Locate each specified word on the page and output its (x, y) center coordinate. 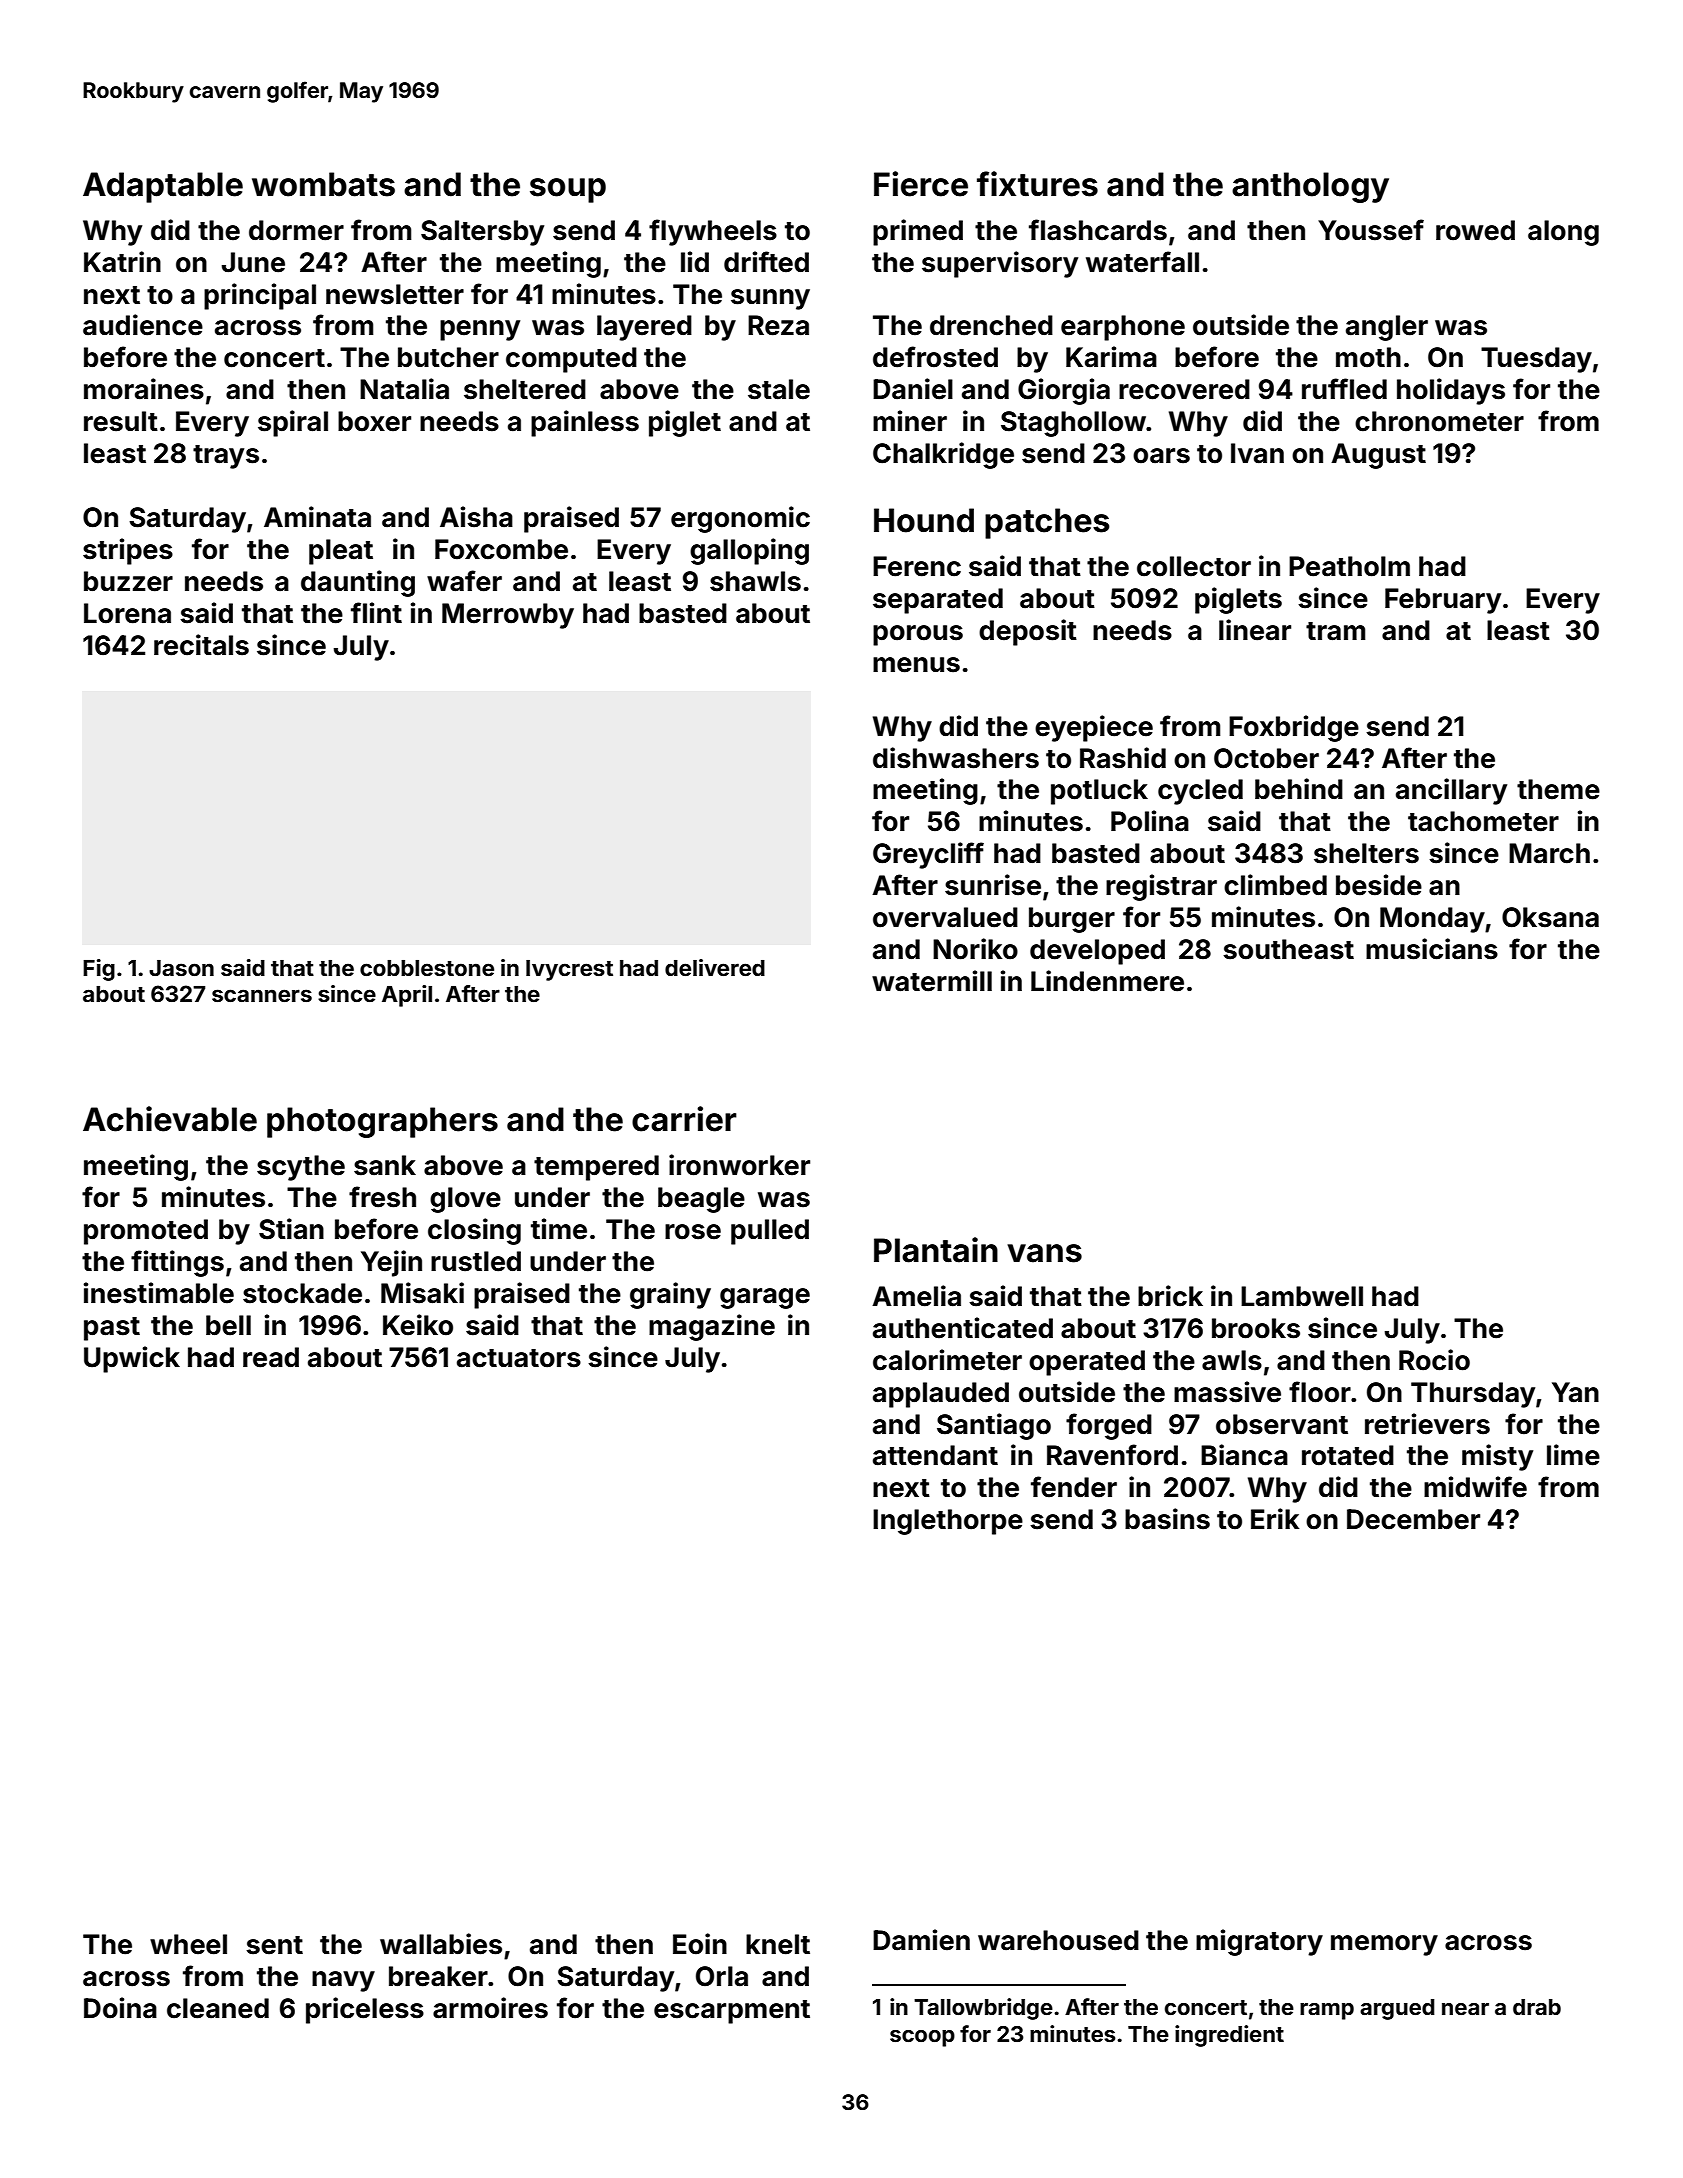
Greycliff (928, 855)
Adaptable (163, 187)
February (1443, 601)
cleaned (218, 2008)
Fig (99, 970)
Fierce (921, 184)
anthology (1310, 187)
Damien (921, 1940)
